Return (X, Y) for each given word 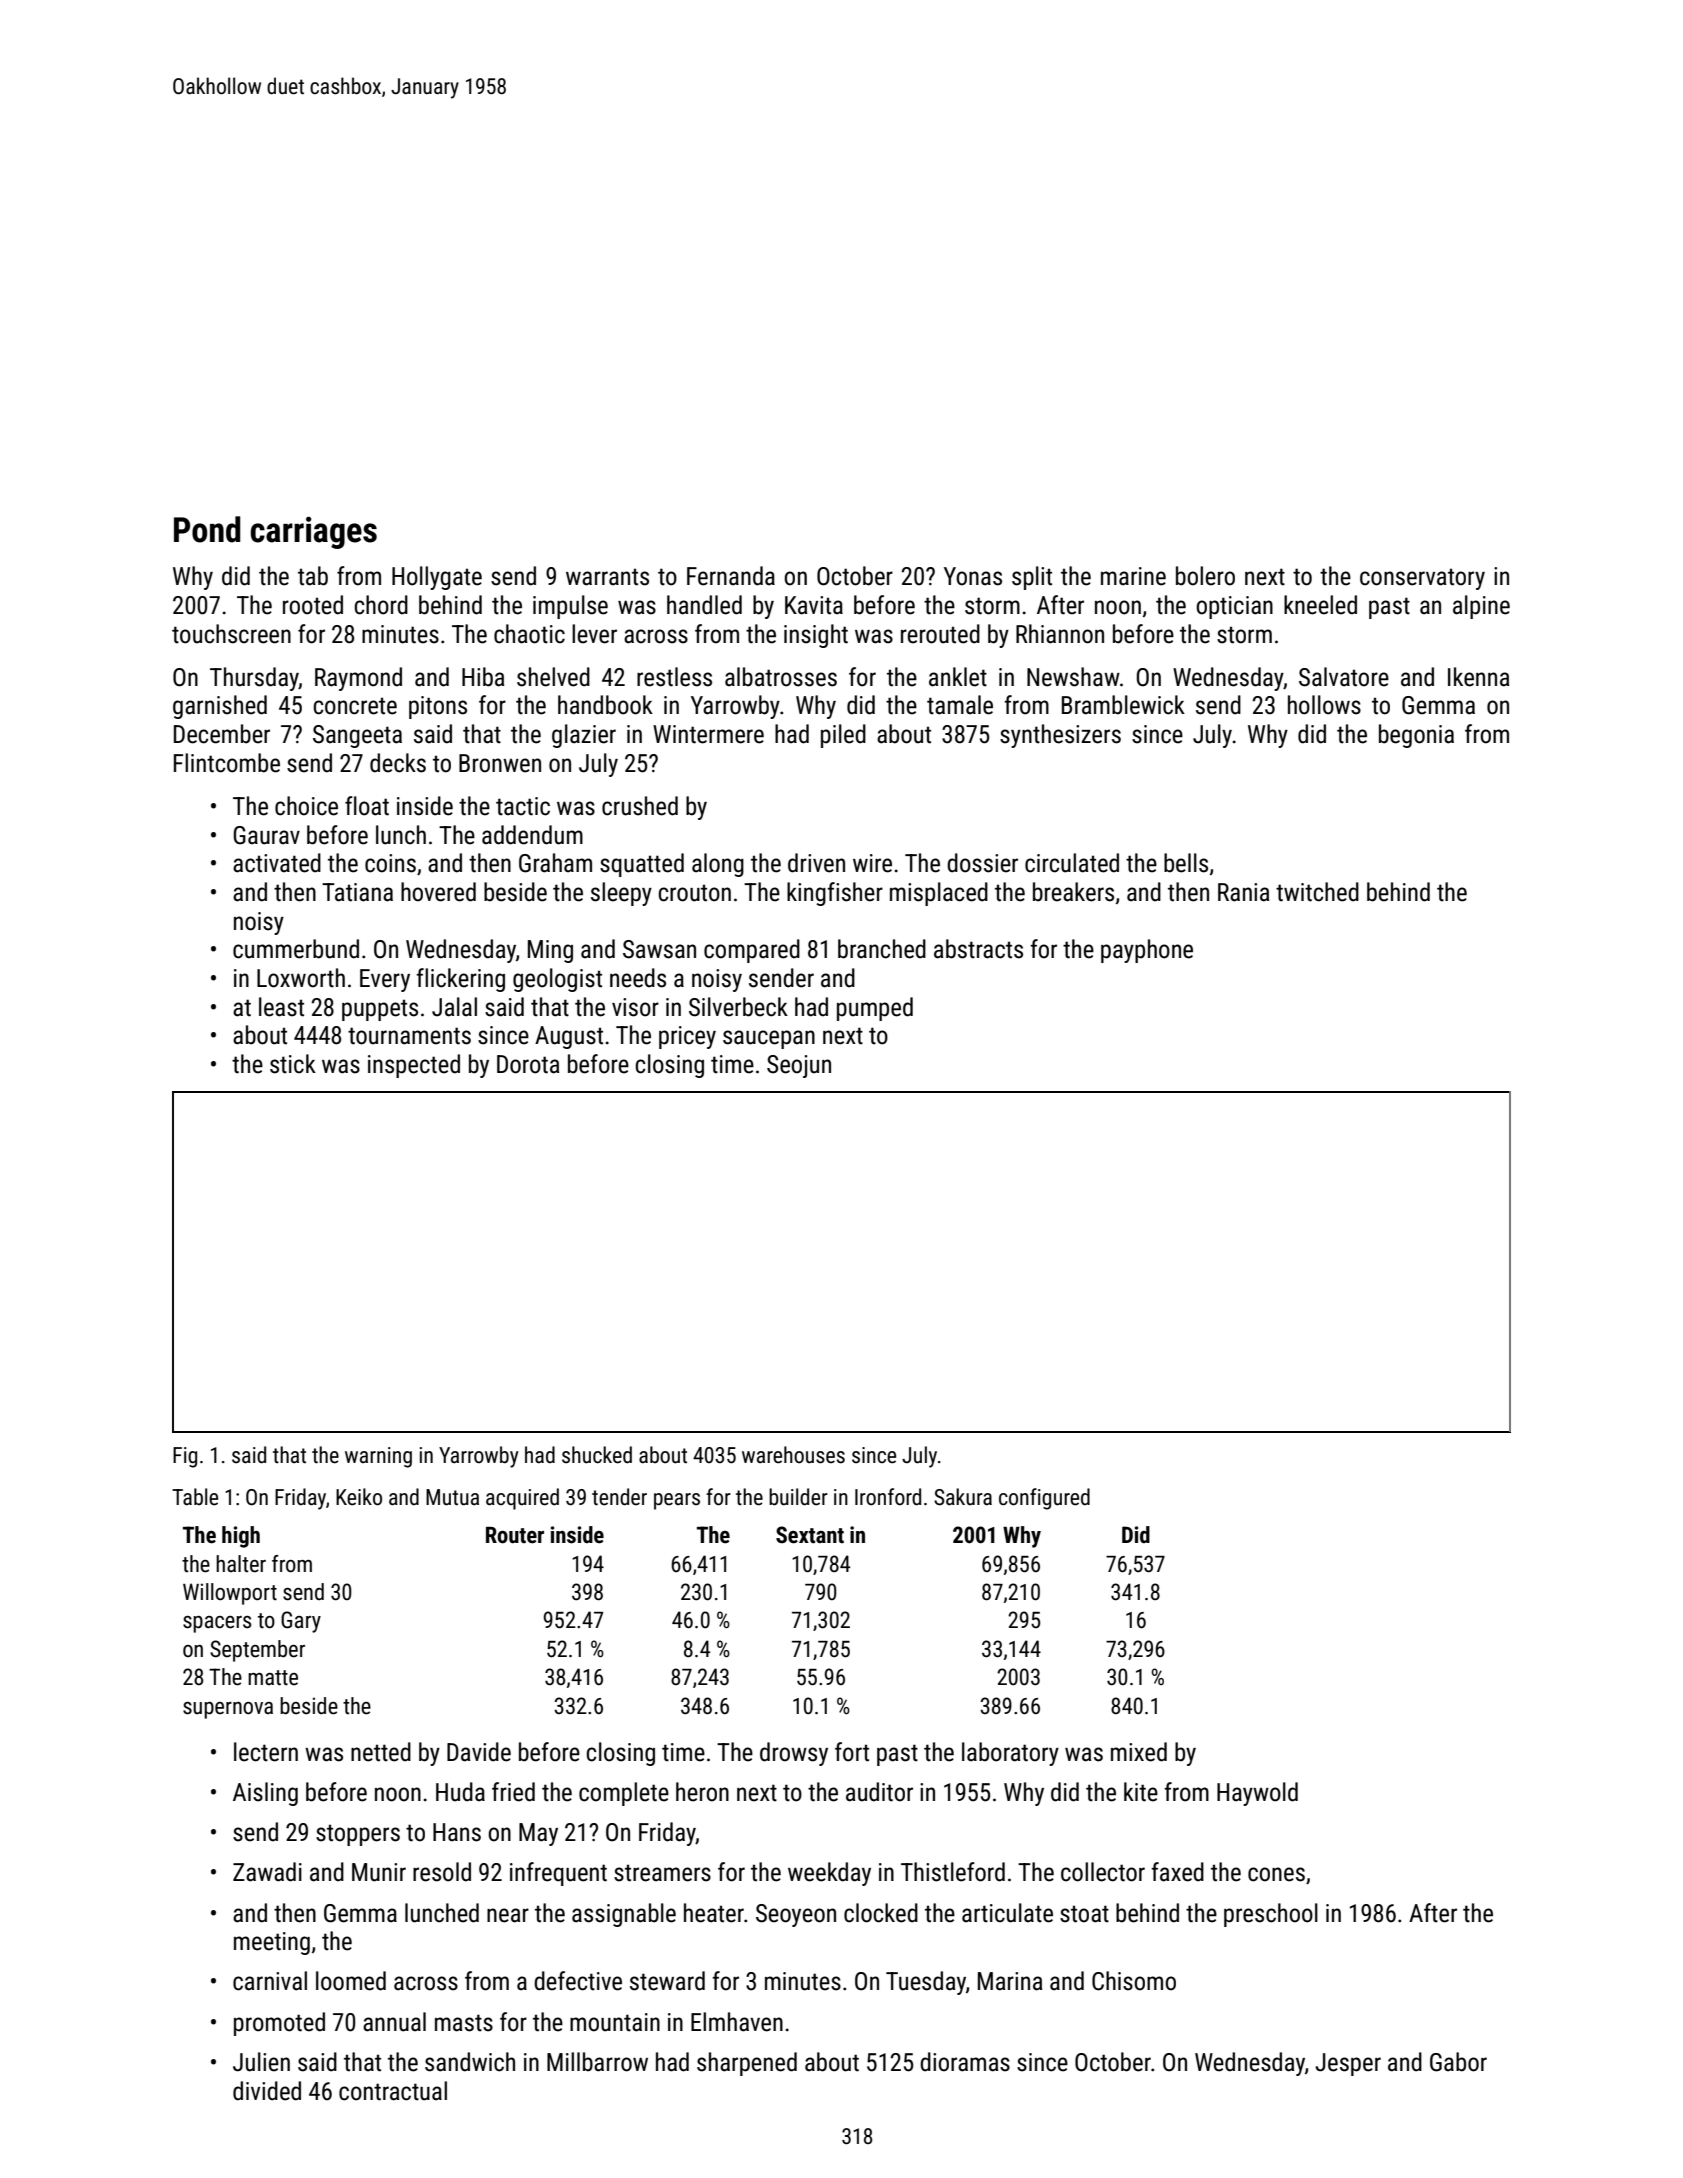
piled (843, 736)
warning (378, 1457)
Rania (1243, 892)
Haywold (1257, 1794)
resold (442, 1872)
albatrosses (781, 677)
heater (714, 1913)
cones (1276, 1874)
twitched (1317, 892)
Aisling (265, 1794)
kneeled (1320, 605)
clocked (881, 1913)
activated (277, 863)
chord (381, 605)
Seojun (799, 1066)
